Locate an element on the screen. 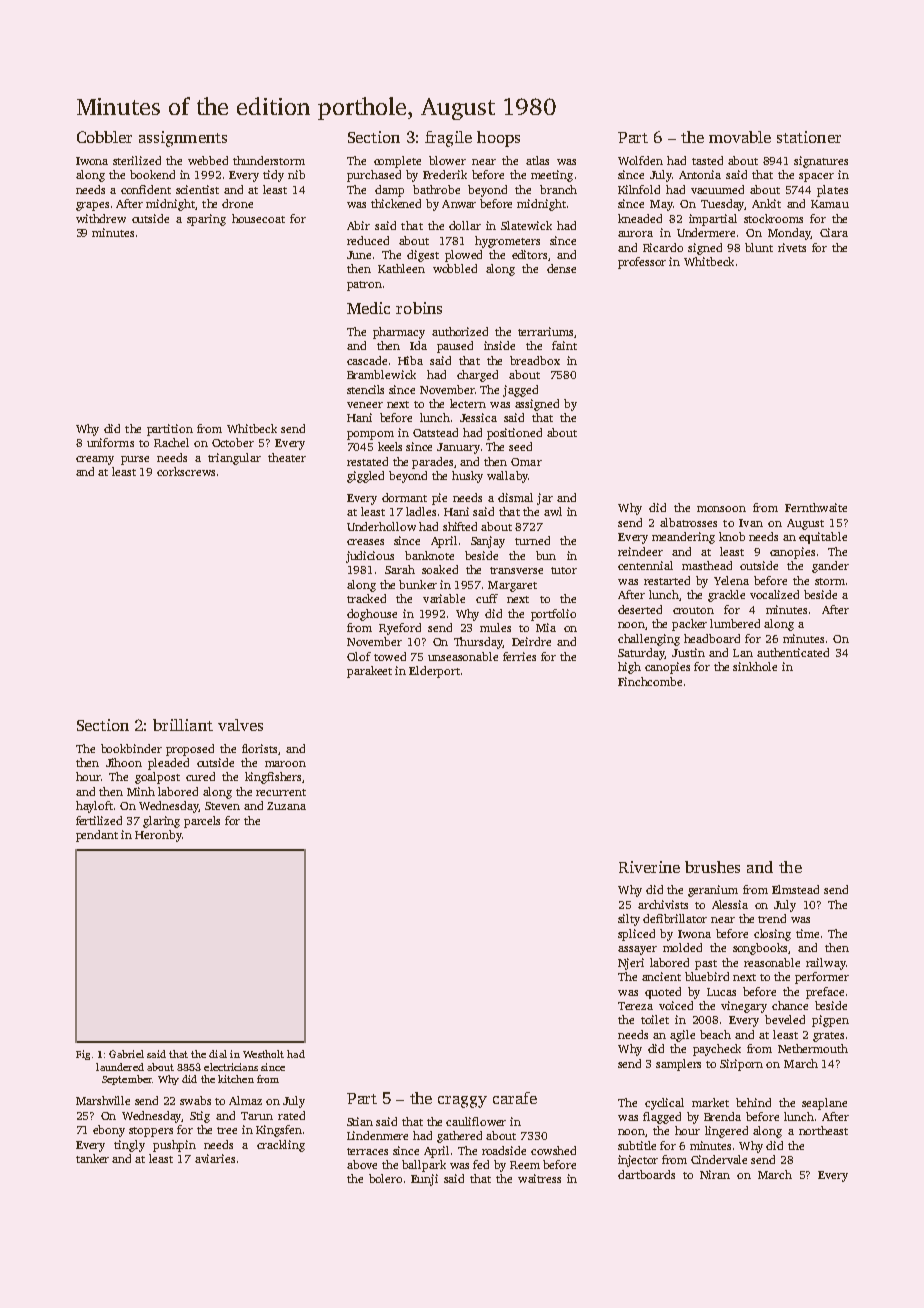  Anwar is located at coordinates (459, 204).
